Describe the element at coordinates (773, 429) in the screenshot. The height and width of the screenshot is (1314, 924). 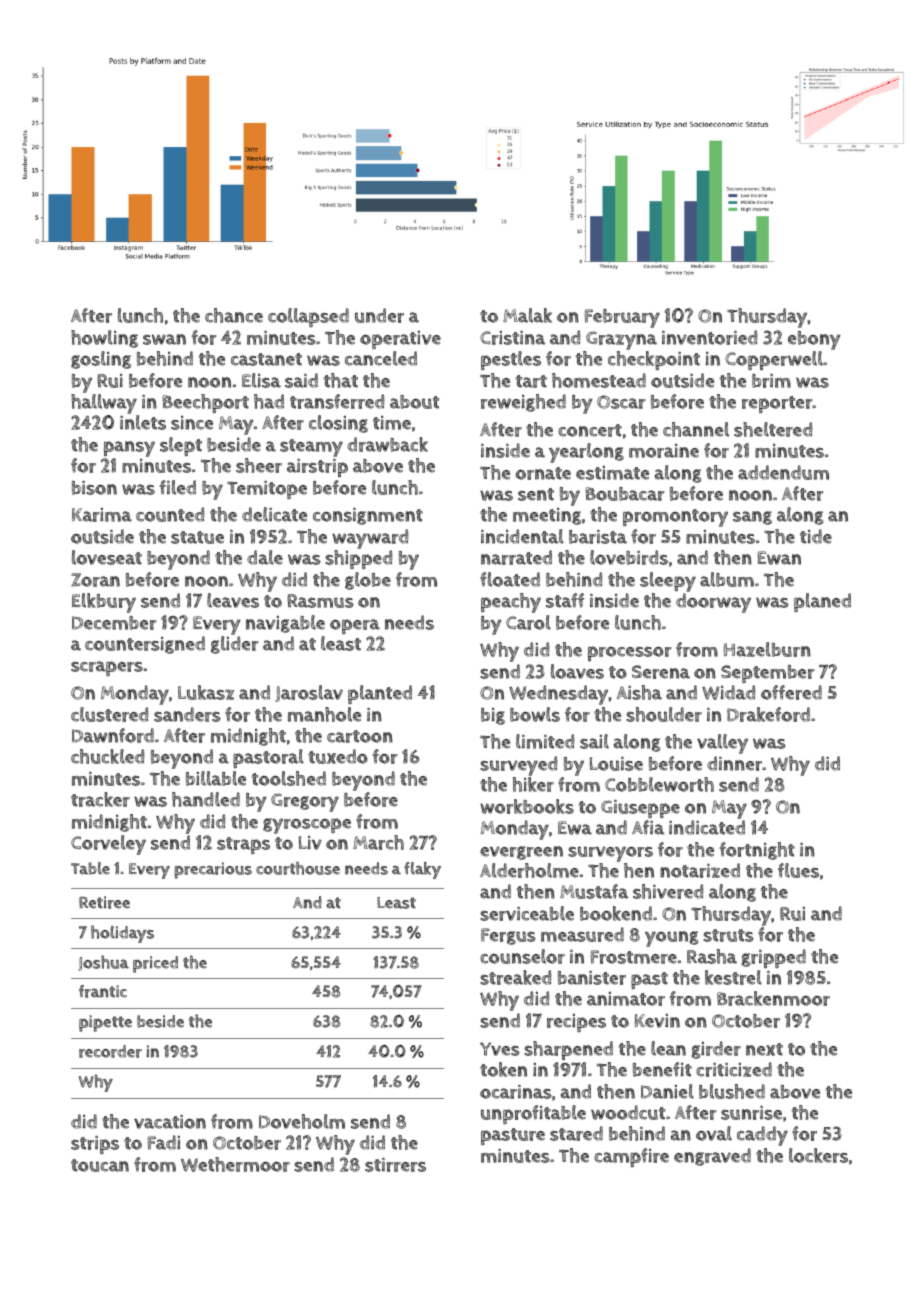
I see `sheltered` at that location.
